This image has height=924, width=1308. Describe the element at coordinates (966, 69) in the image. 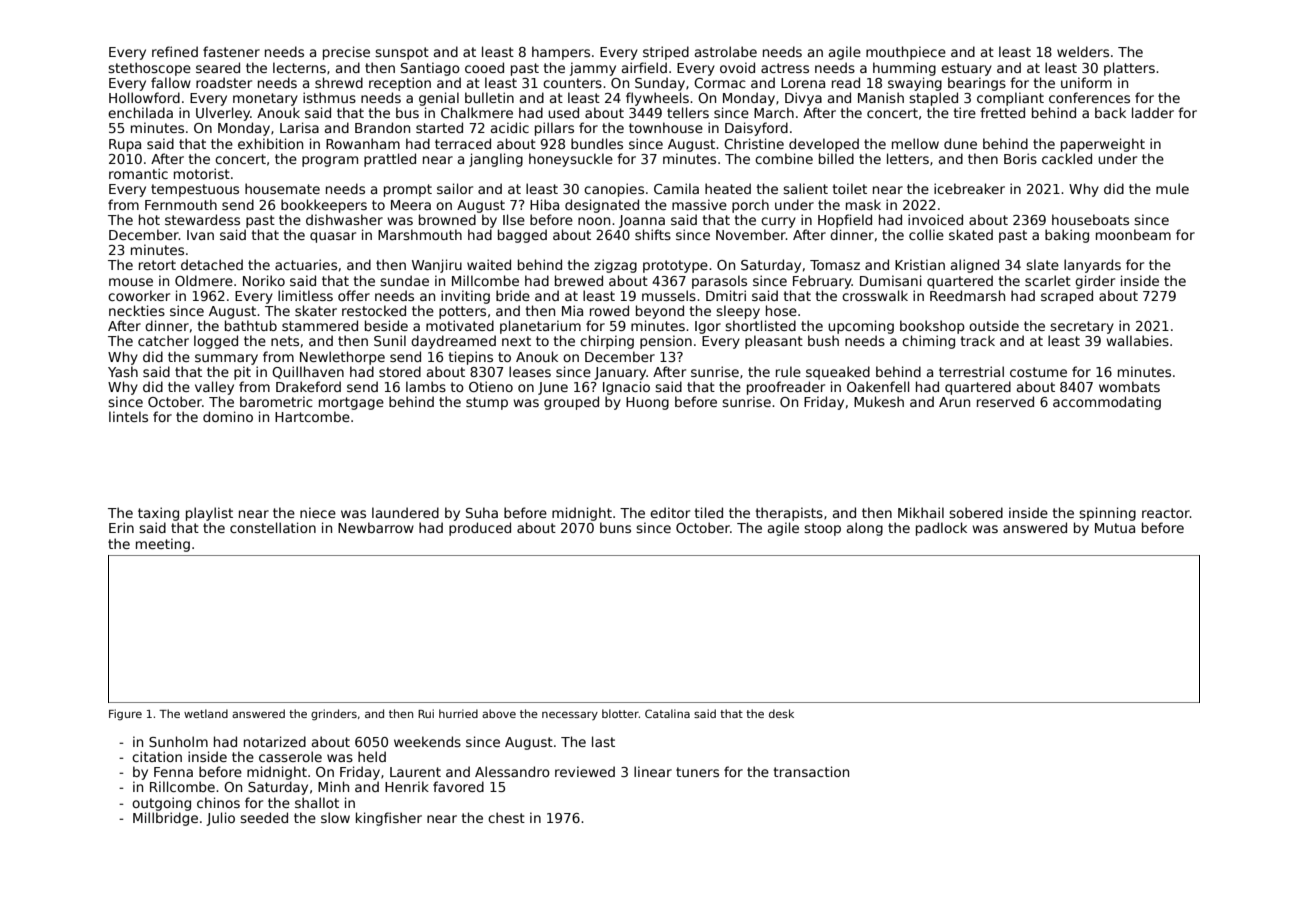

I see `estuary` at that location.
